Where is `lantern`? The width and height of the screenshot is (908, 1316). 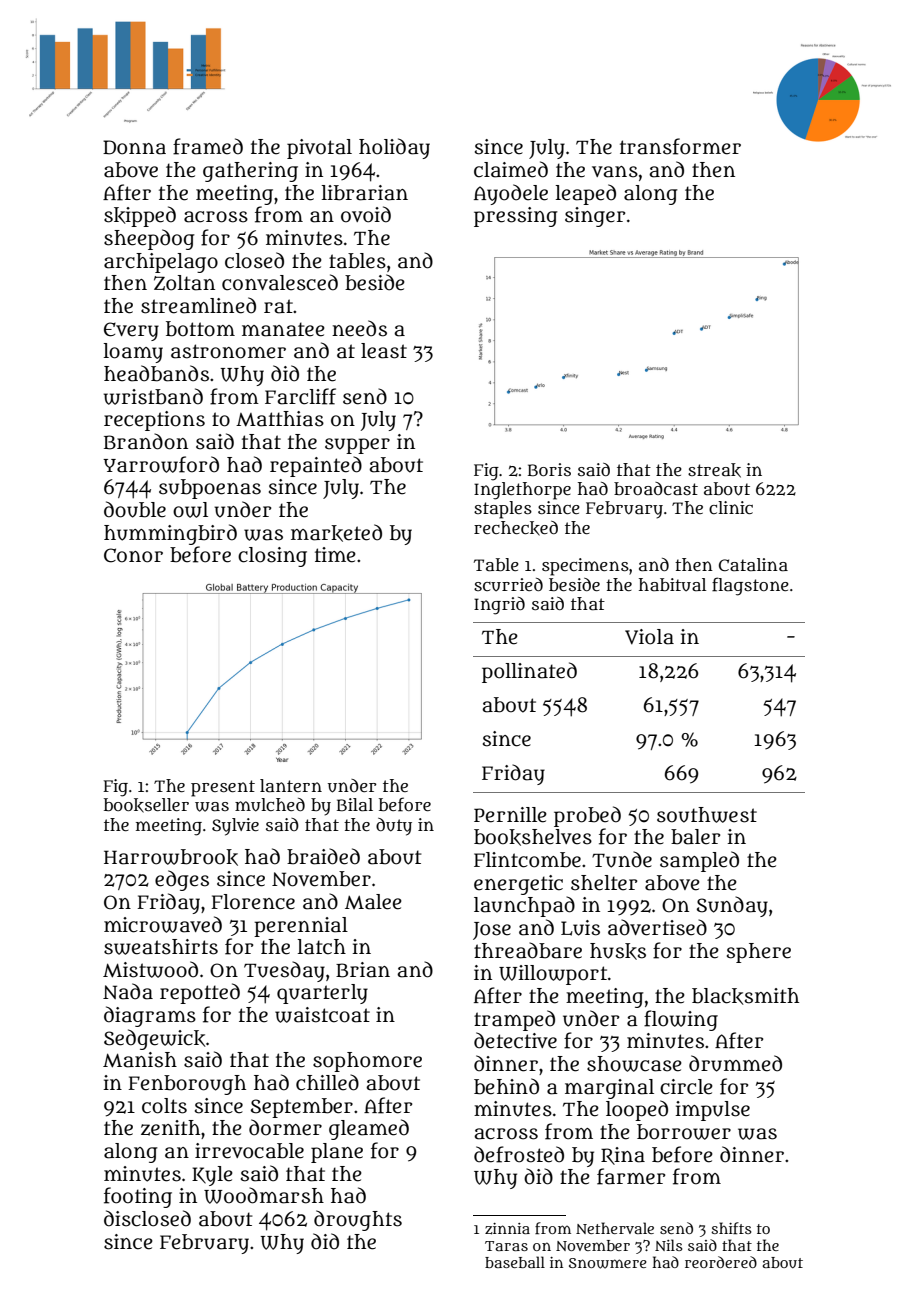 lantern is located at coordinates (291, 785).
